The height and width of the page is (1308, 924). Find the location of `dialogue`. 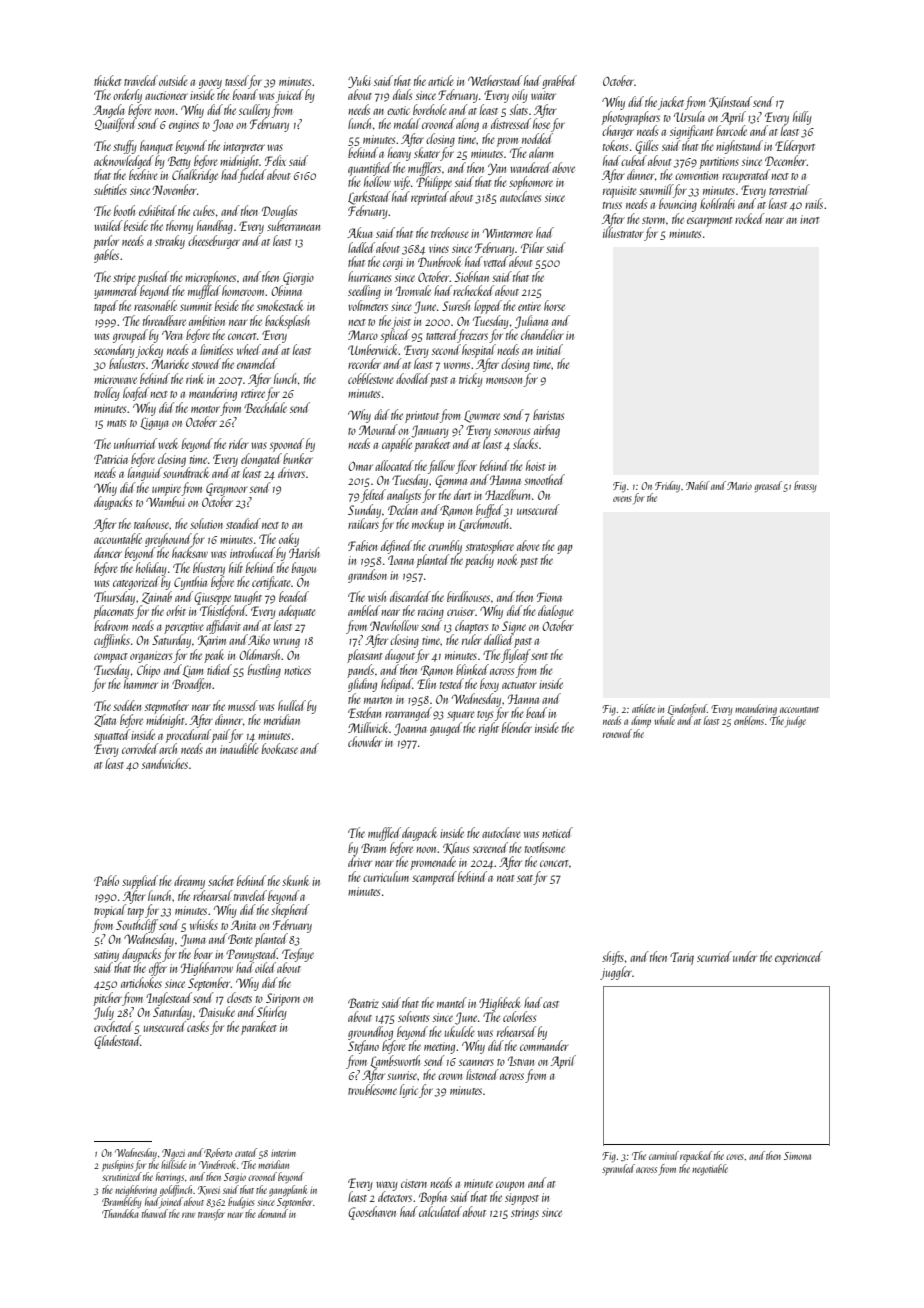

dialogue is located at coordinates (556, 612).
